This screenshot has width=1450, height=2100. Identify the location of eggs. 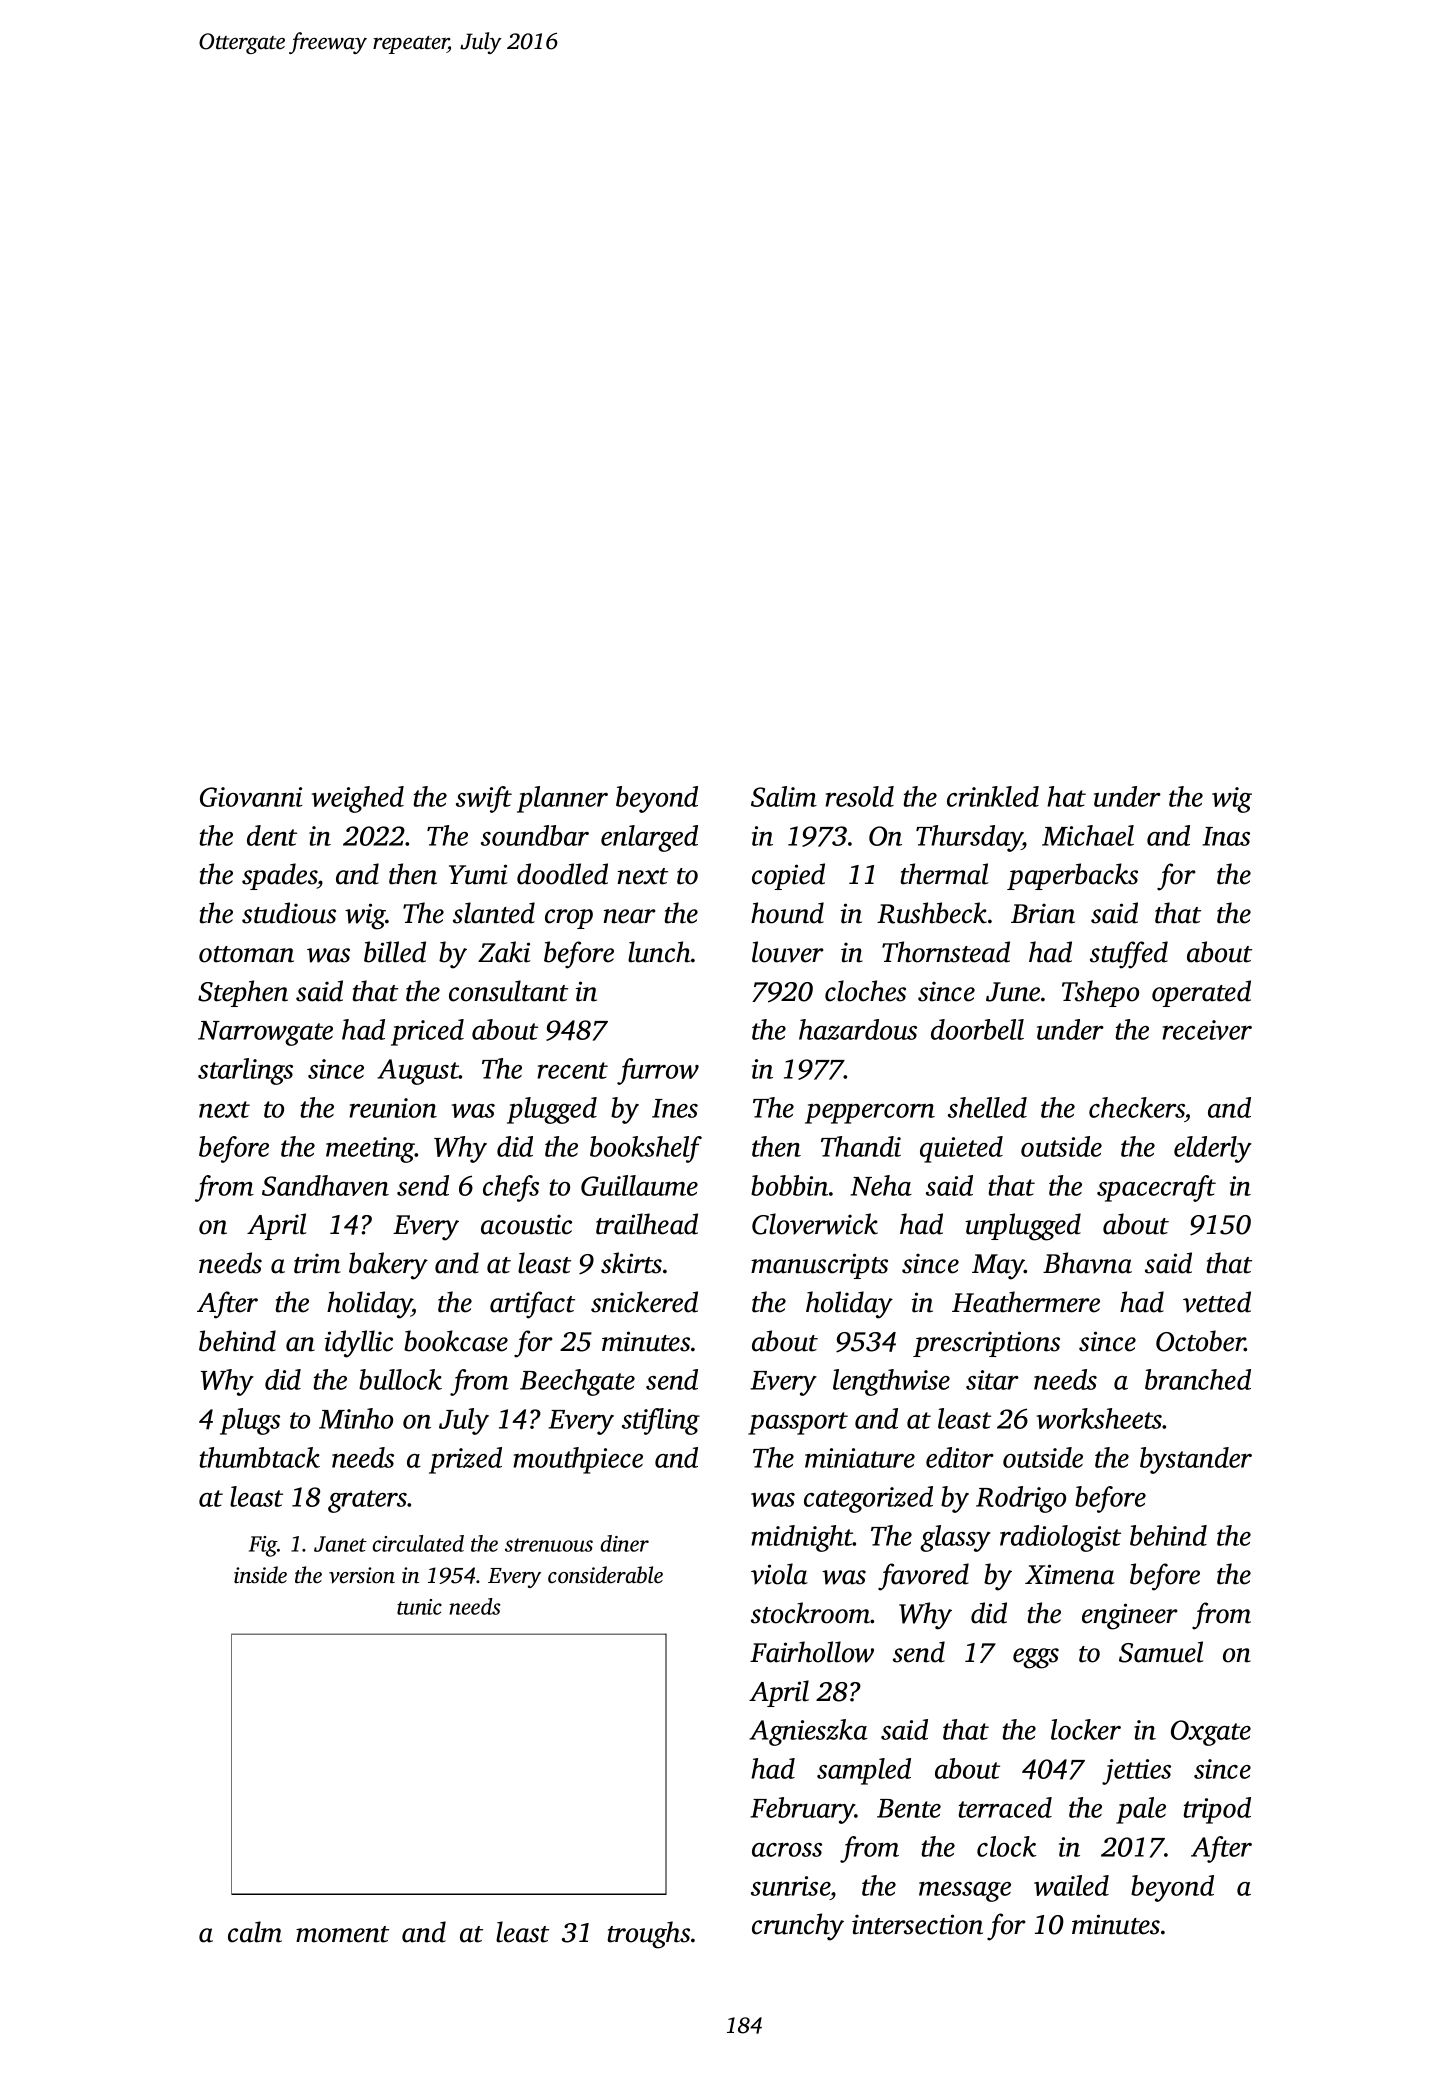
(1036, 1658).
